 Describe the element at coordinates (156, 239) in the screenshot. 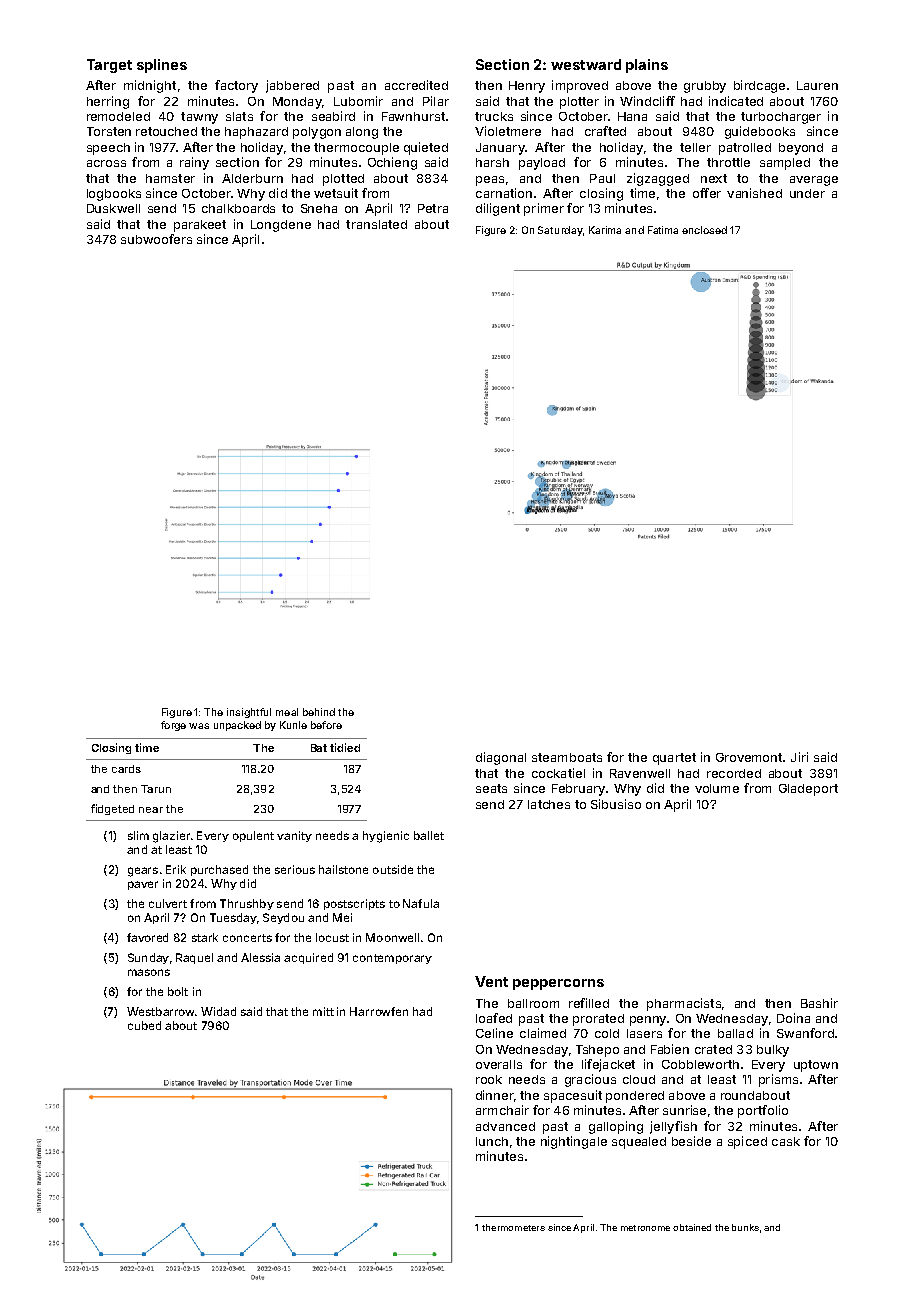

I see `subwoofers` at that location.
